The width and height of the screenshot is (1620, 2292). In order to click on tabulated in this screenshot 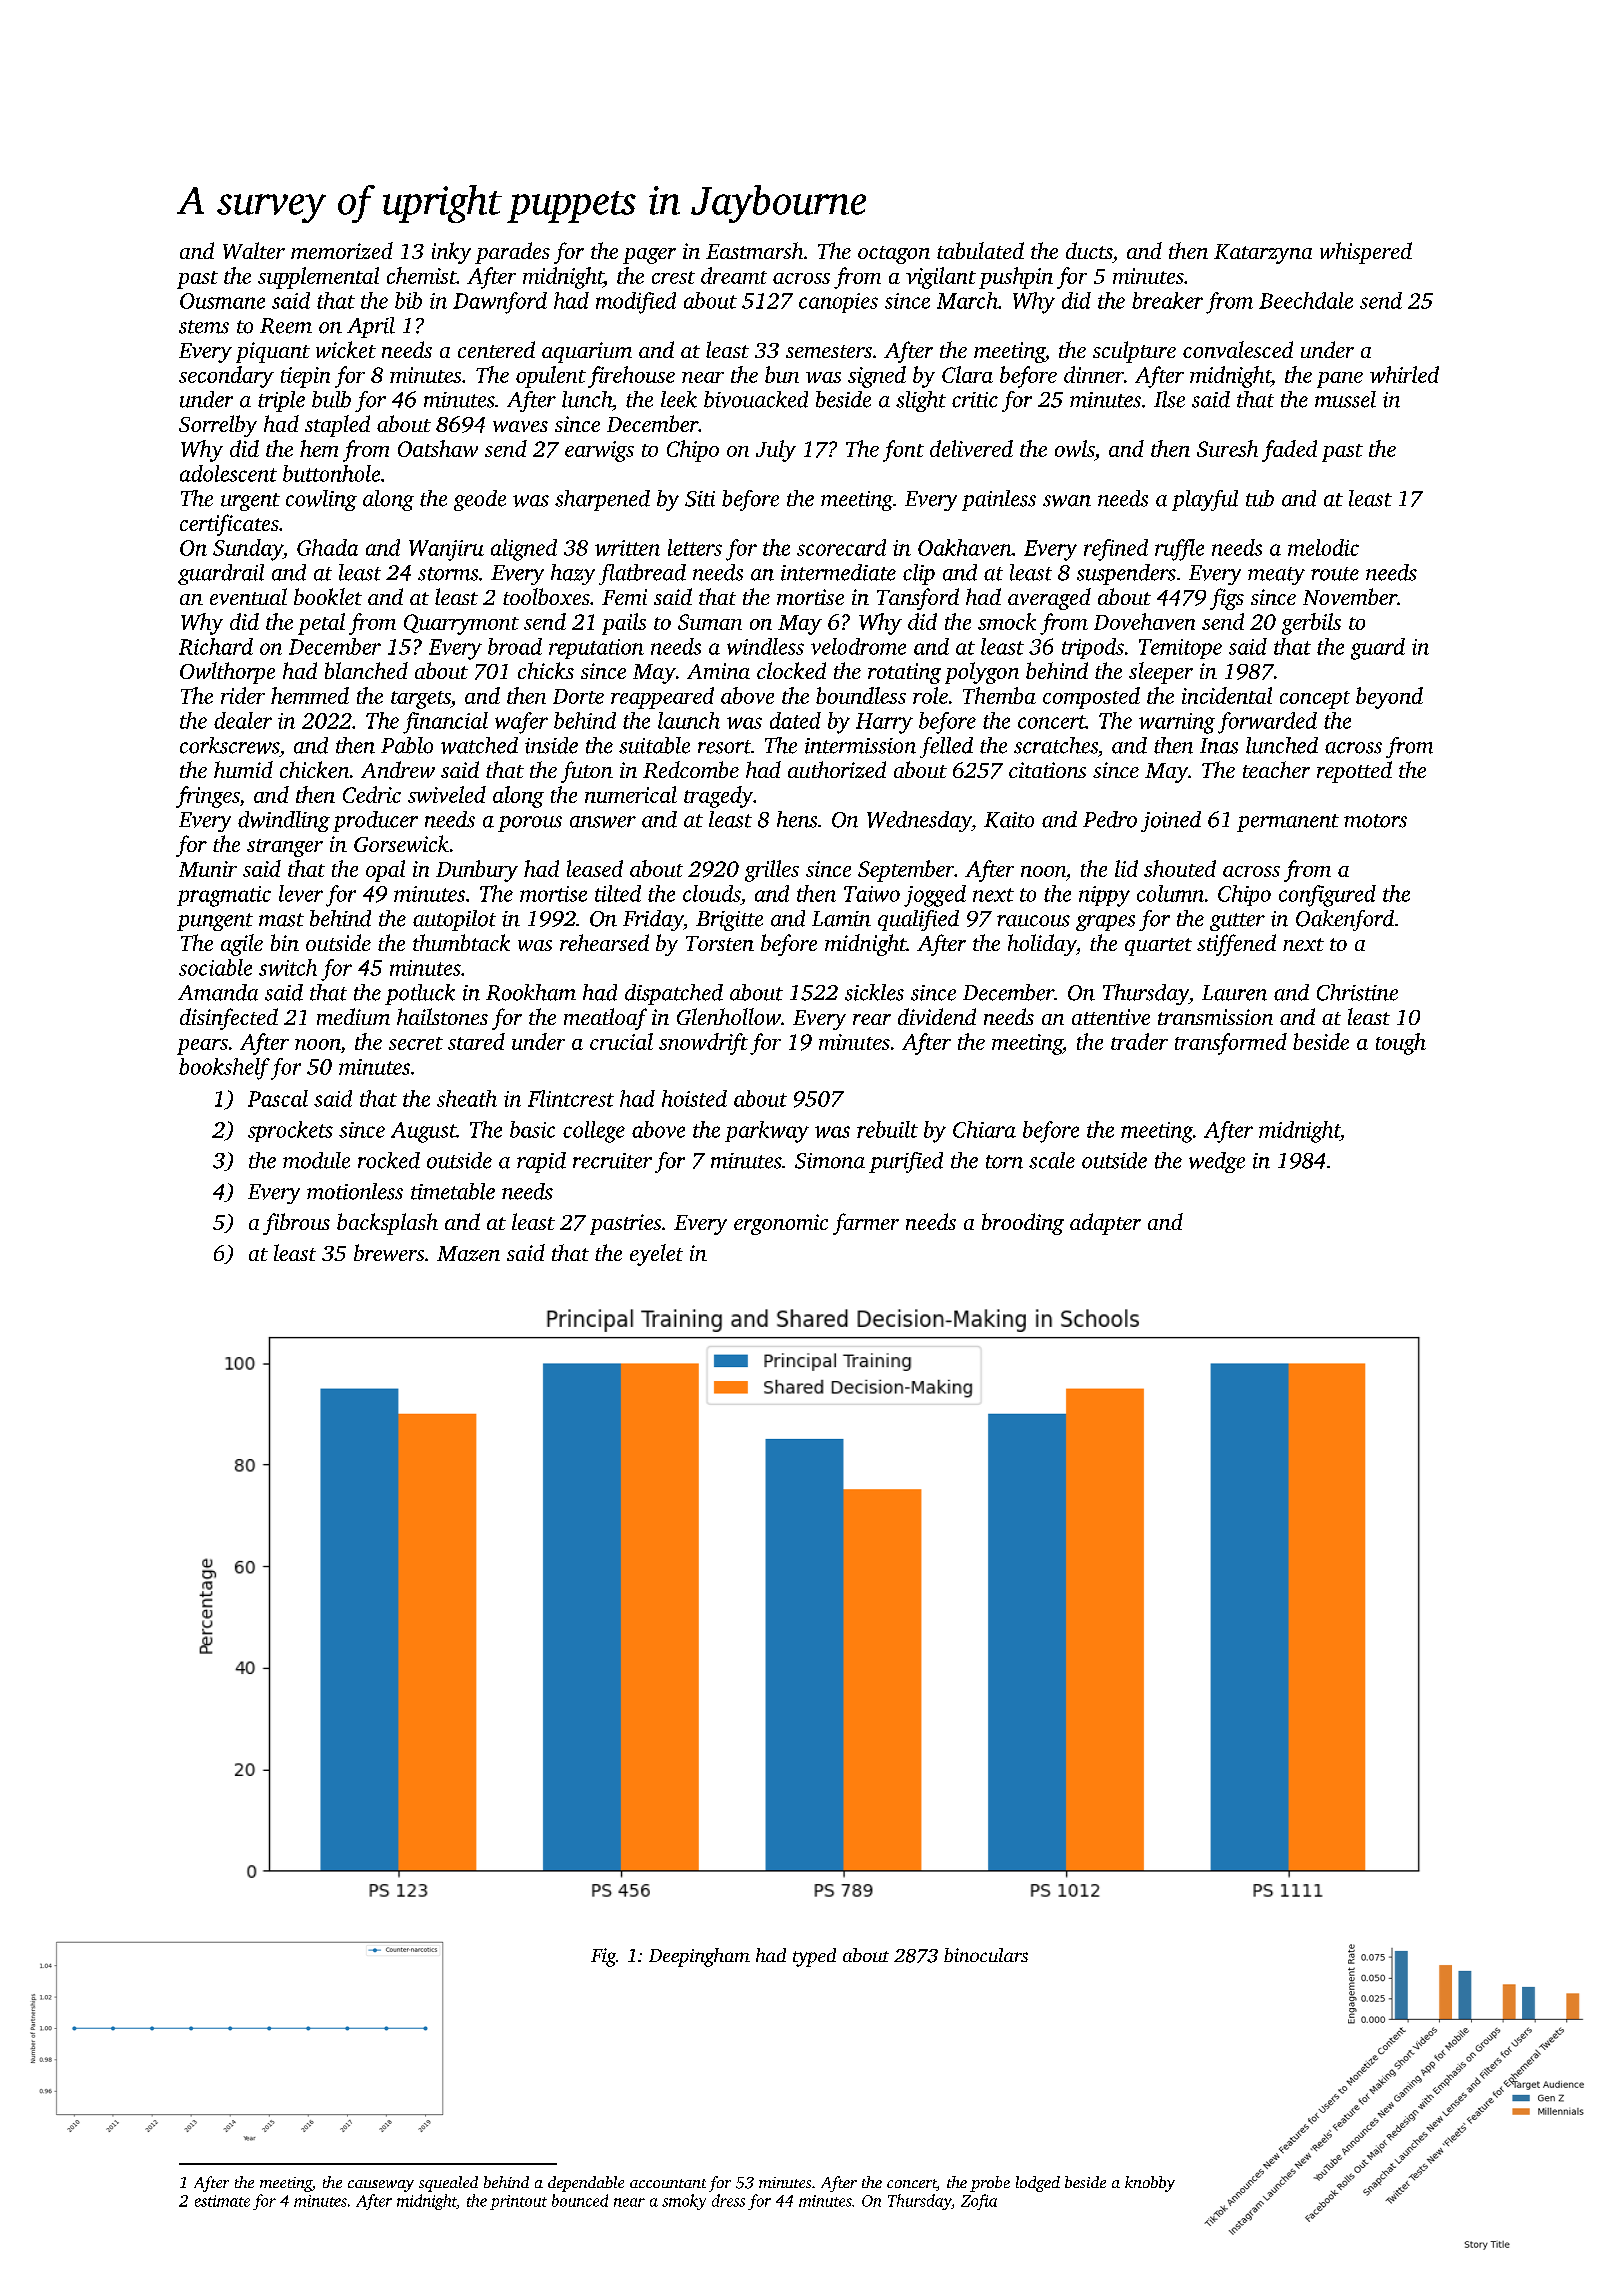, I will do `click(980, 250)`.
